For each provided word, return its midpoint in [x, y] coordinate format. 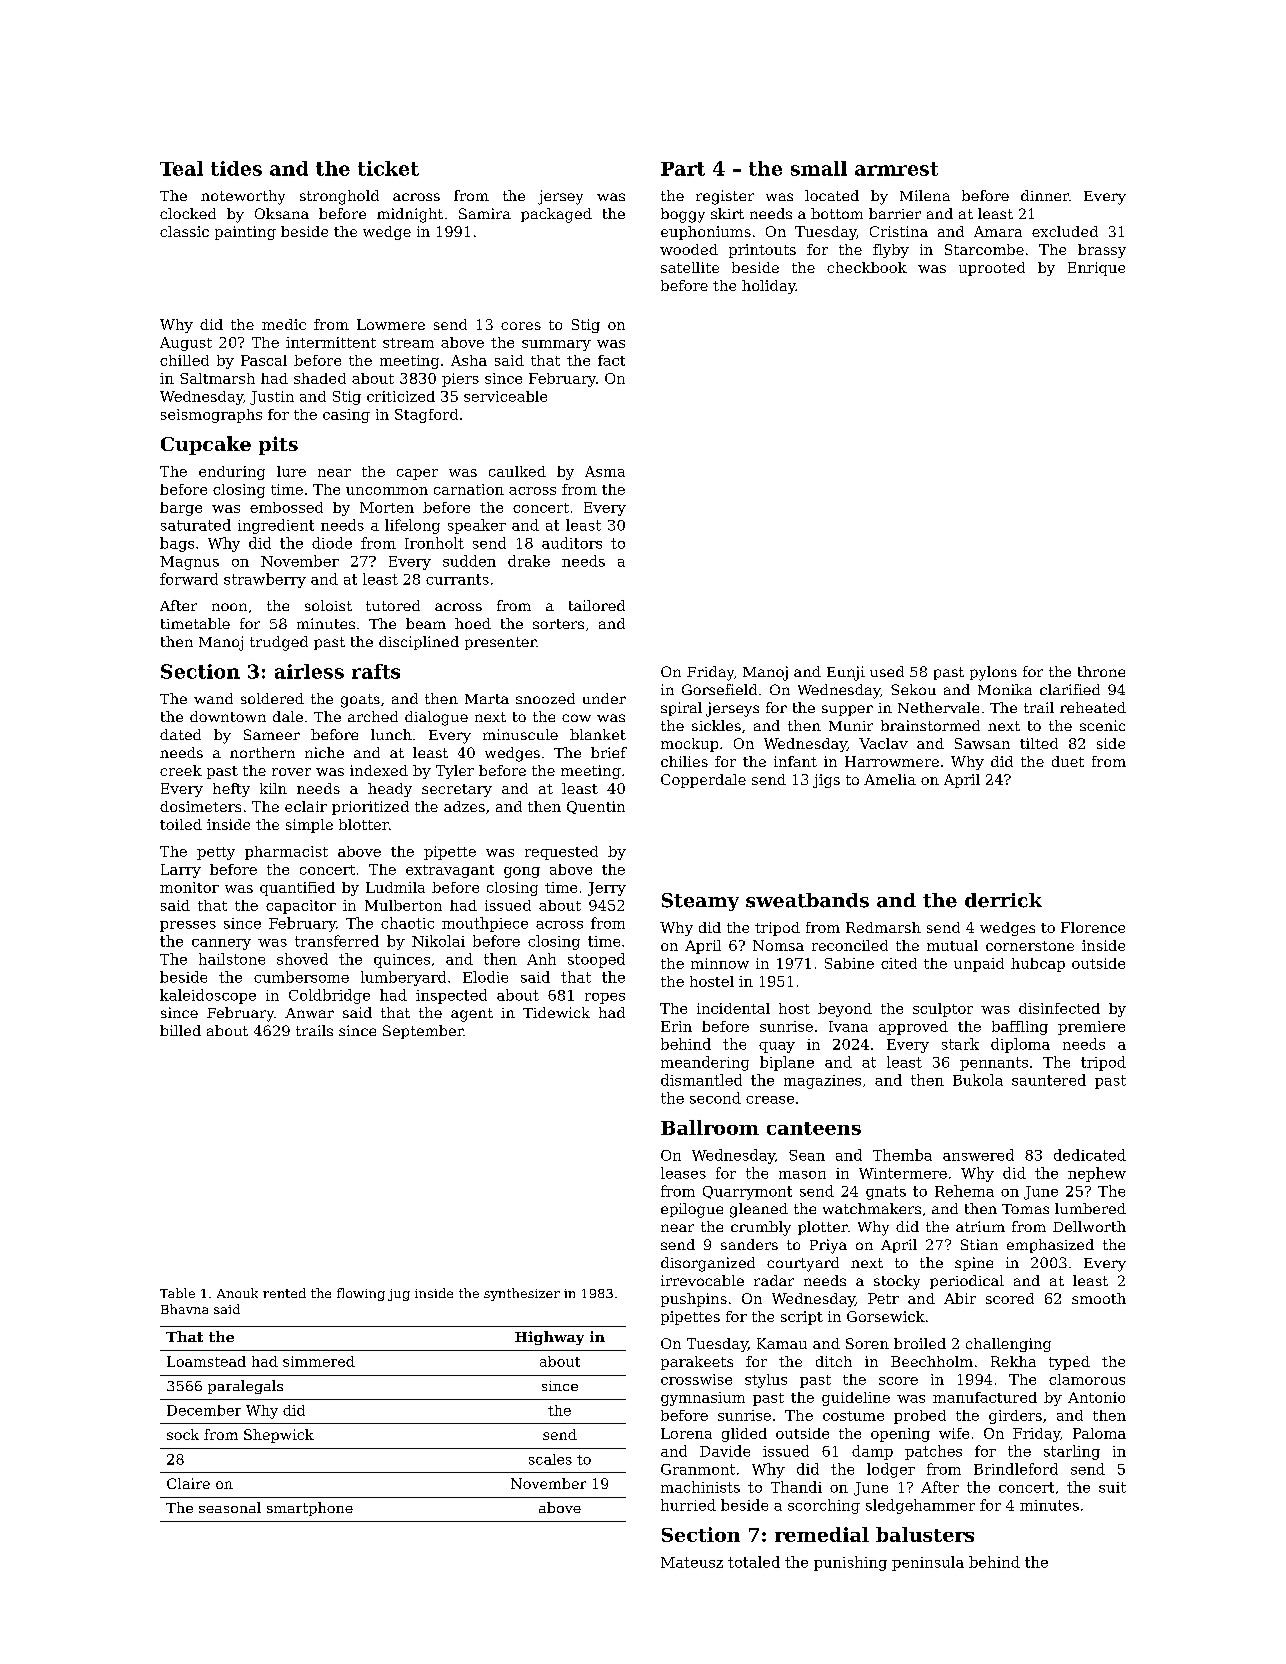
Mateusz [692, 1562]
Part [683, 169]
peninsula [928, 1563]
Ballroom [710, 1127]
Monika [1005, 689]
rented [284, 1293]
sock [183, 1434]
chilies [684, 761]
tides [236, 168]
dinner [1045, 195]
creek [181, 770]
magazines [822, 1082]
